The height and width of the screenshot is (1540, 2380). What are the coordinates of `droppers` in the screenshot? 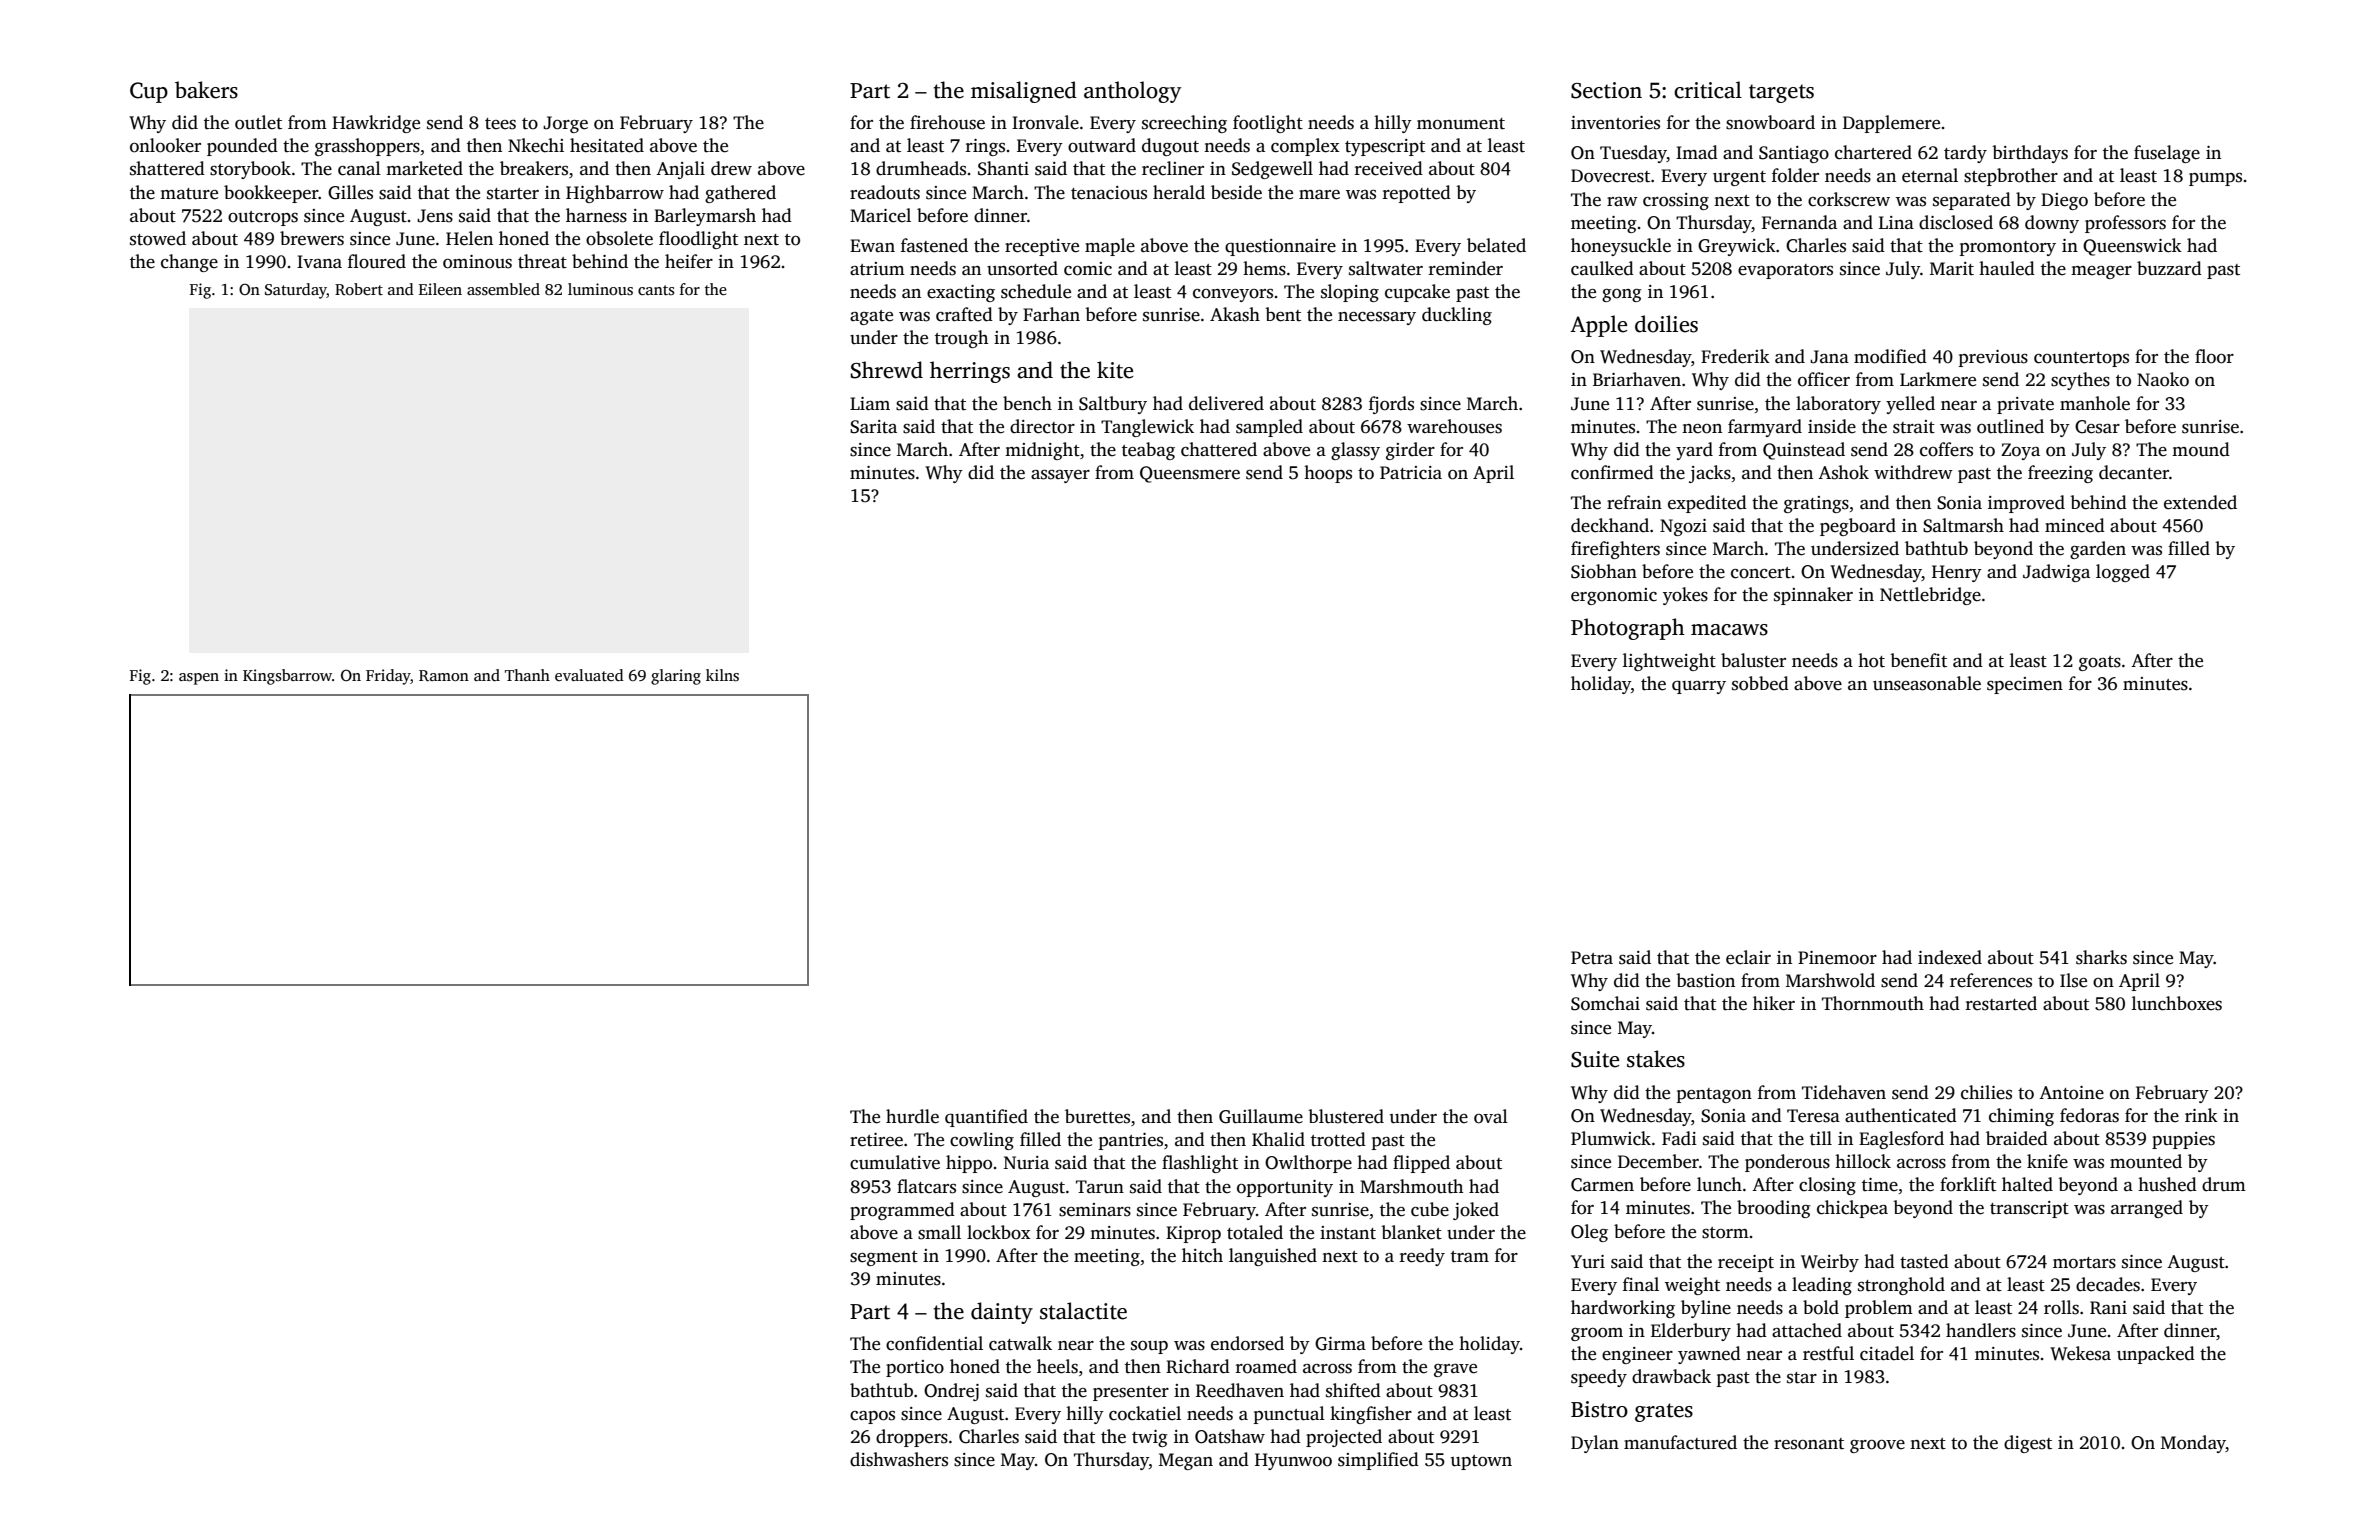 It's located at (912, 1438).
